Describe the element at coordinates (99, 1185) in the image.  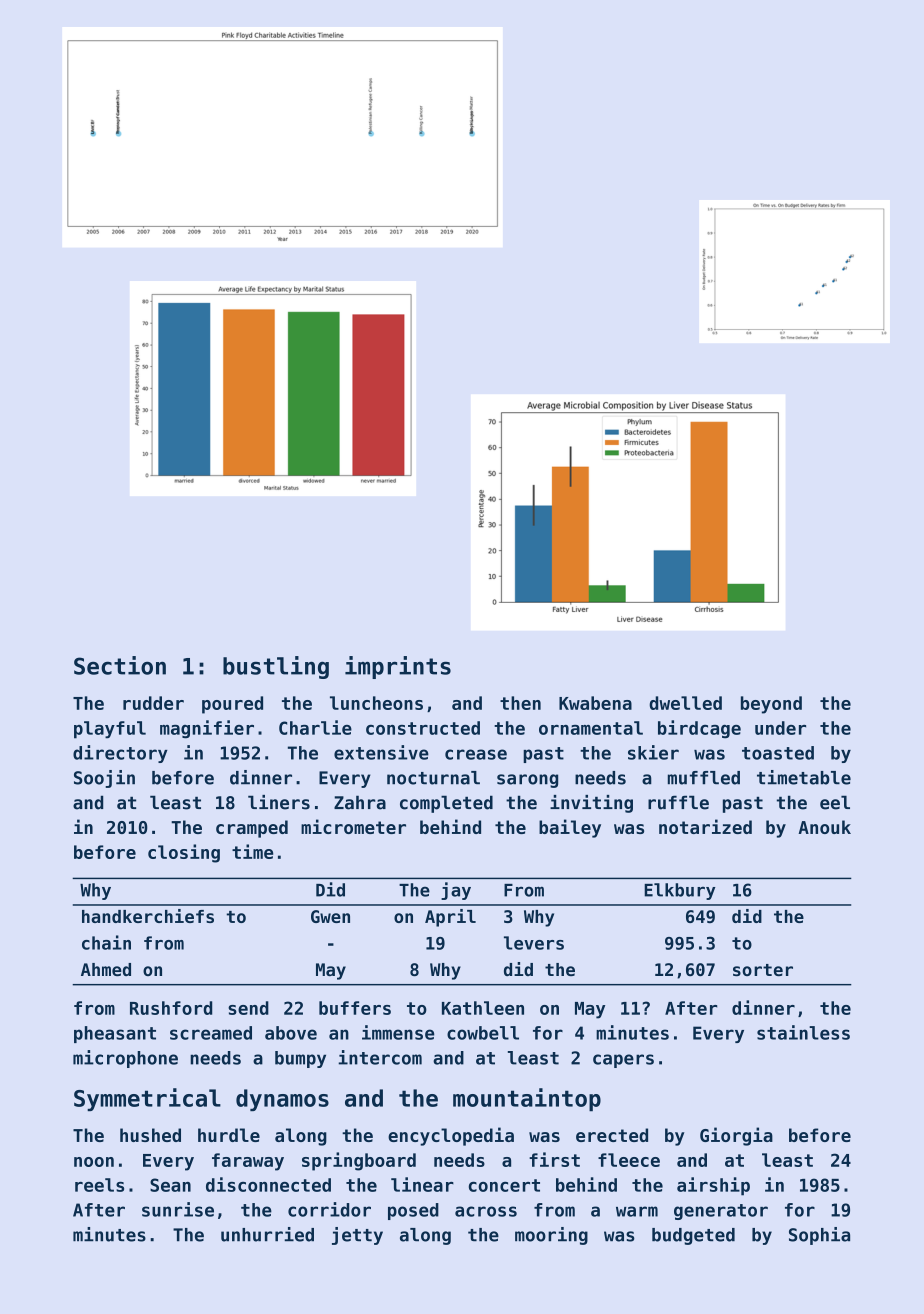
I see `reels` at that location.
